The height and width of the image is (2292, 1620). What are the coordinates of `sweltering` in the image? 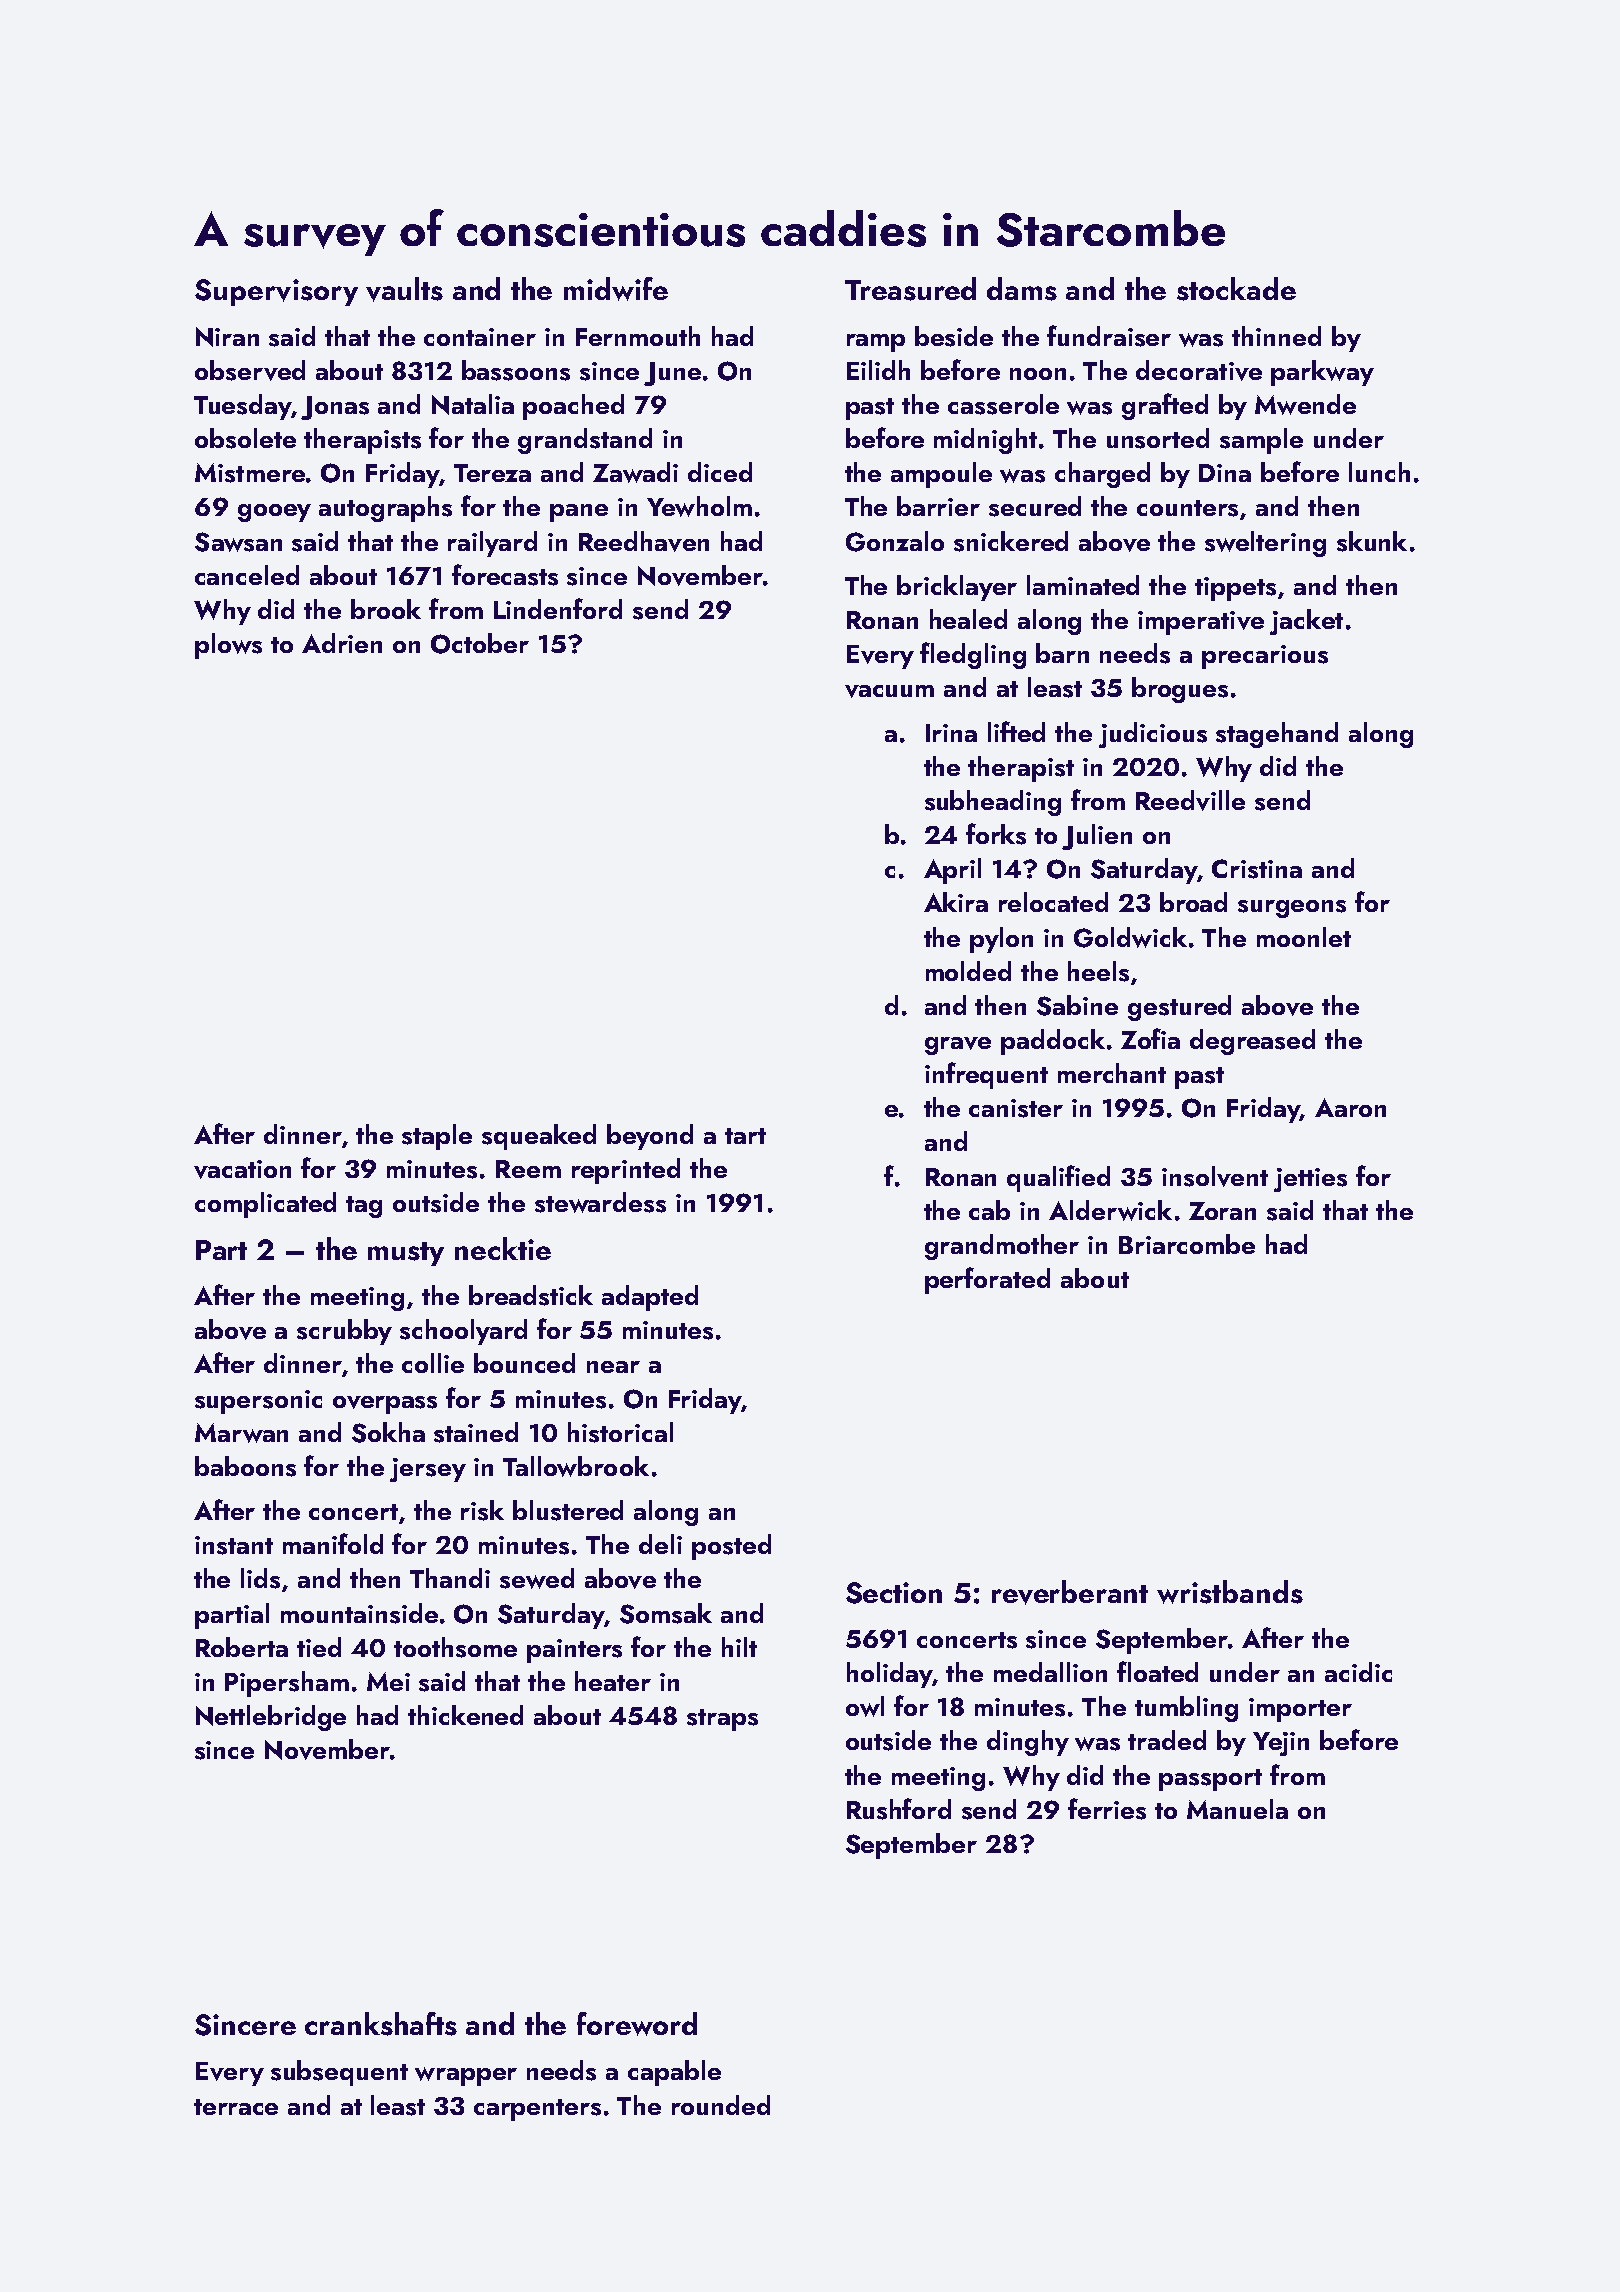 It's located at (1265, 544).
